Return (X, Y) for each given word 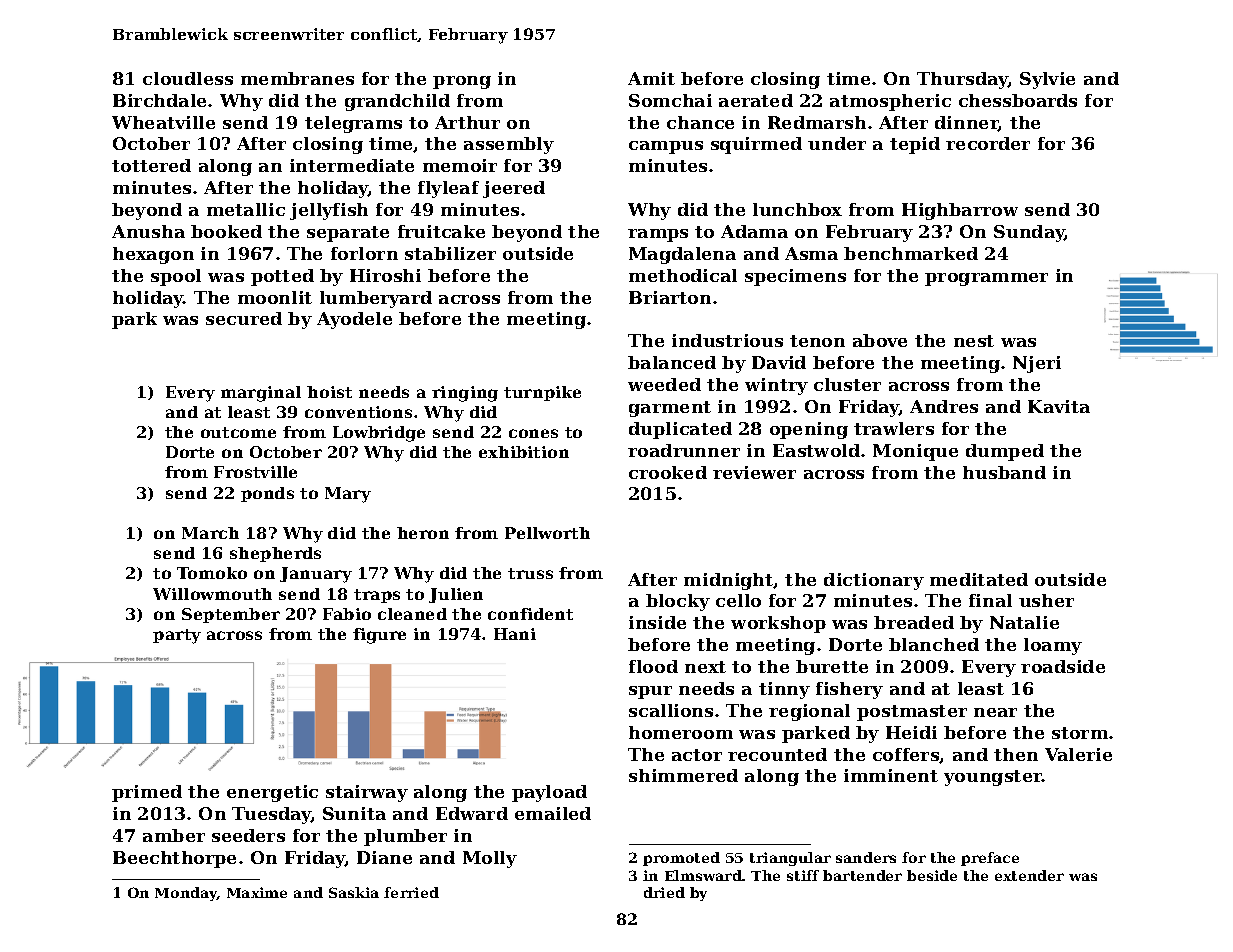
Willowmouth (212, 594)
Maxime (257, 892)
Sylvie (1047, 80)
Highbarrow (960, 211)
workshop (778, 624)
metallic (246, 209)
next (705, 667)
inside (657, 622)
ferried (411, 892)
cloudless (188, 78)
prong (462, 82)
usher (1046, 600)
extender (1029, 875)
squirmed (756, 145)
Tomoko (212, 573)
